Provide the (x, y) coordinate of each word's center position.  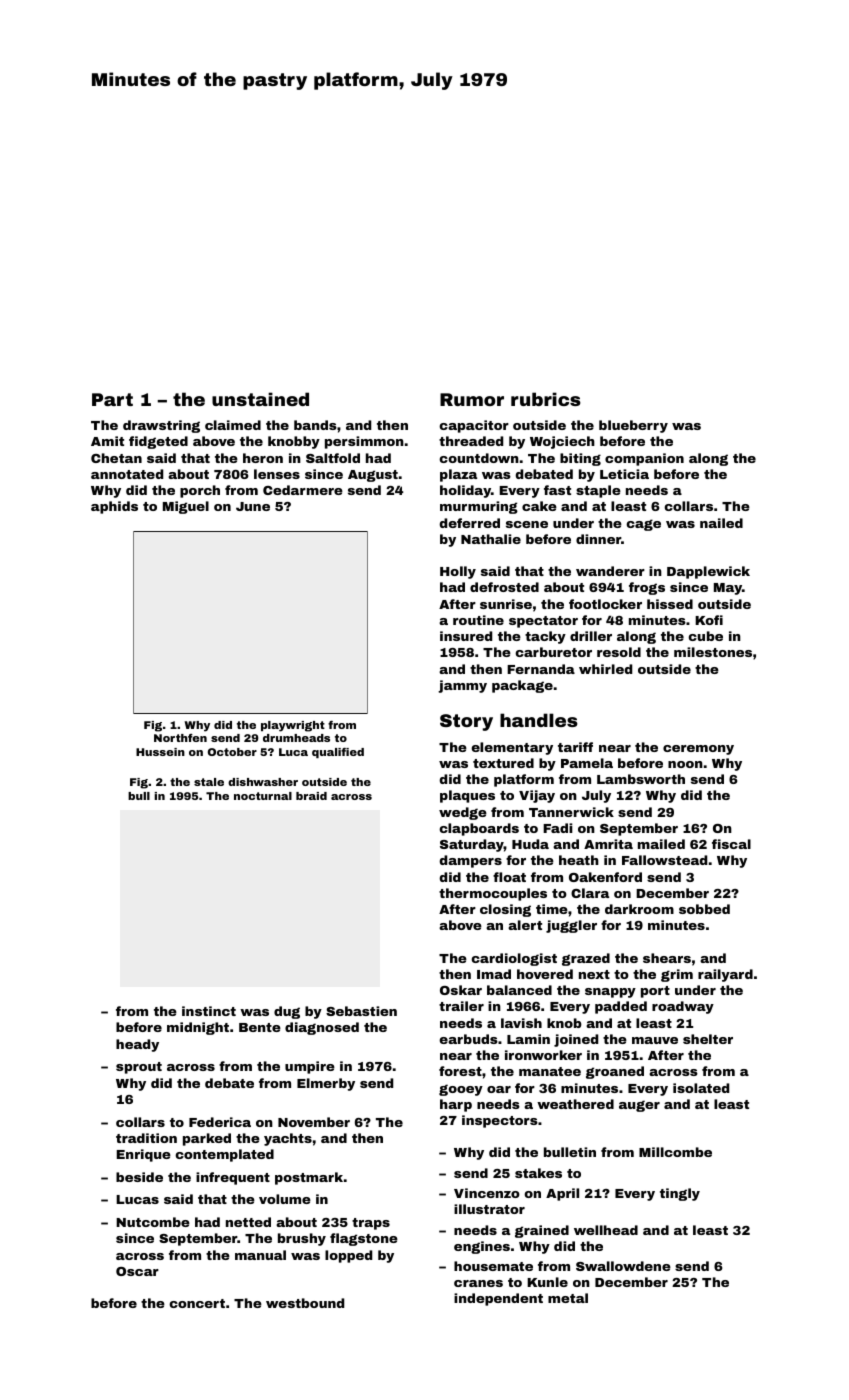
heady (137, 1045)
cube (705, 636)
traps (371, 1224)
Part (112, 399)
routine (478, 620)
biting (580, 459)
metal (568, 1298)
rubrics (546, 399)
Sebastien (361, 1011)
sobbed (704, 909)
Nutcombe (153, 1222)
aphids (114, 507)
